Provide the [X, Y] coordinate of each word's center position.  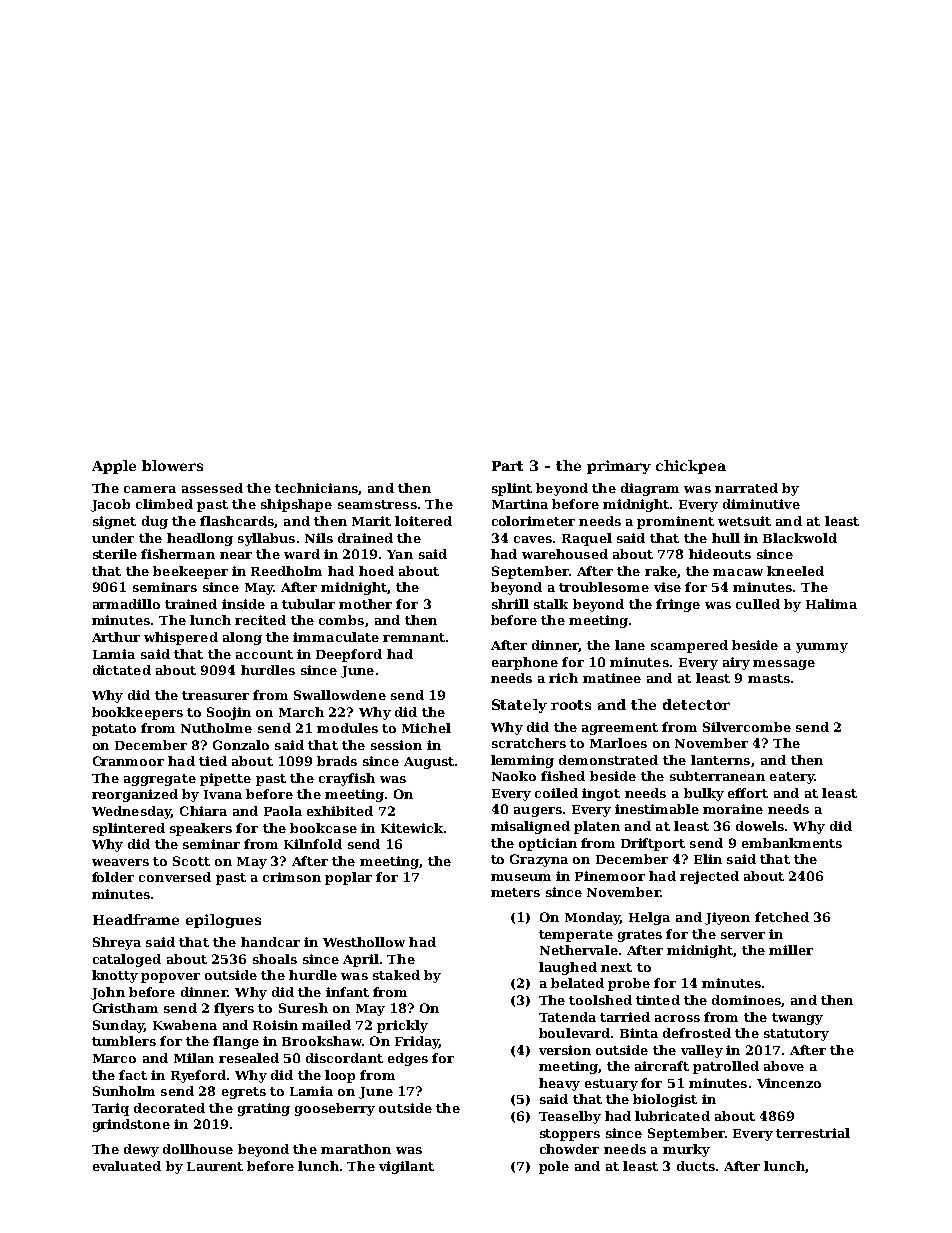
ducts [696, 1166]
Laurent [215, 1166]
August [429, 763]
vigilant [406, 1167]
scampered [689, 646]
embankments [792, 843]
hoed [376, 571]
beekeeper [190, 572]
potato [114, 730]
